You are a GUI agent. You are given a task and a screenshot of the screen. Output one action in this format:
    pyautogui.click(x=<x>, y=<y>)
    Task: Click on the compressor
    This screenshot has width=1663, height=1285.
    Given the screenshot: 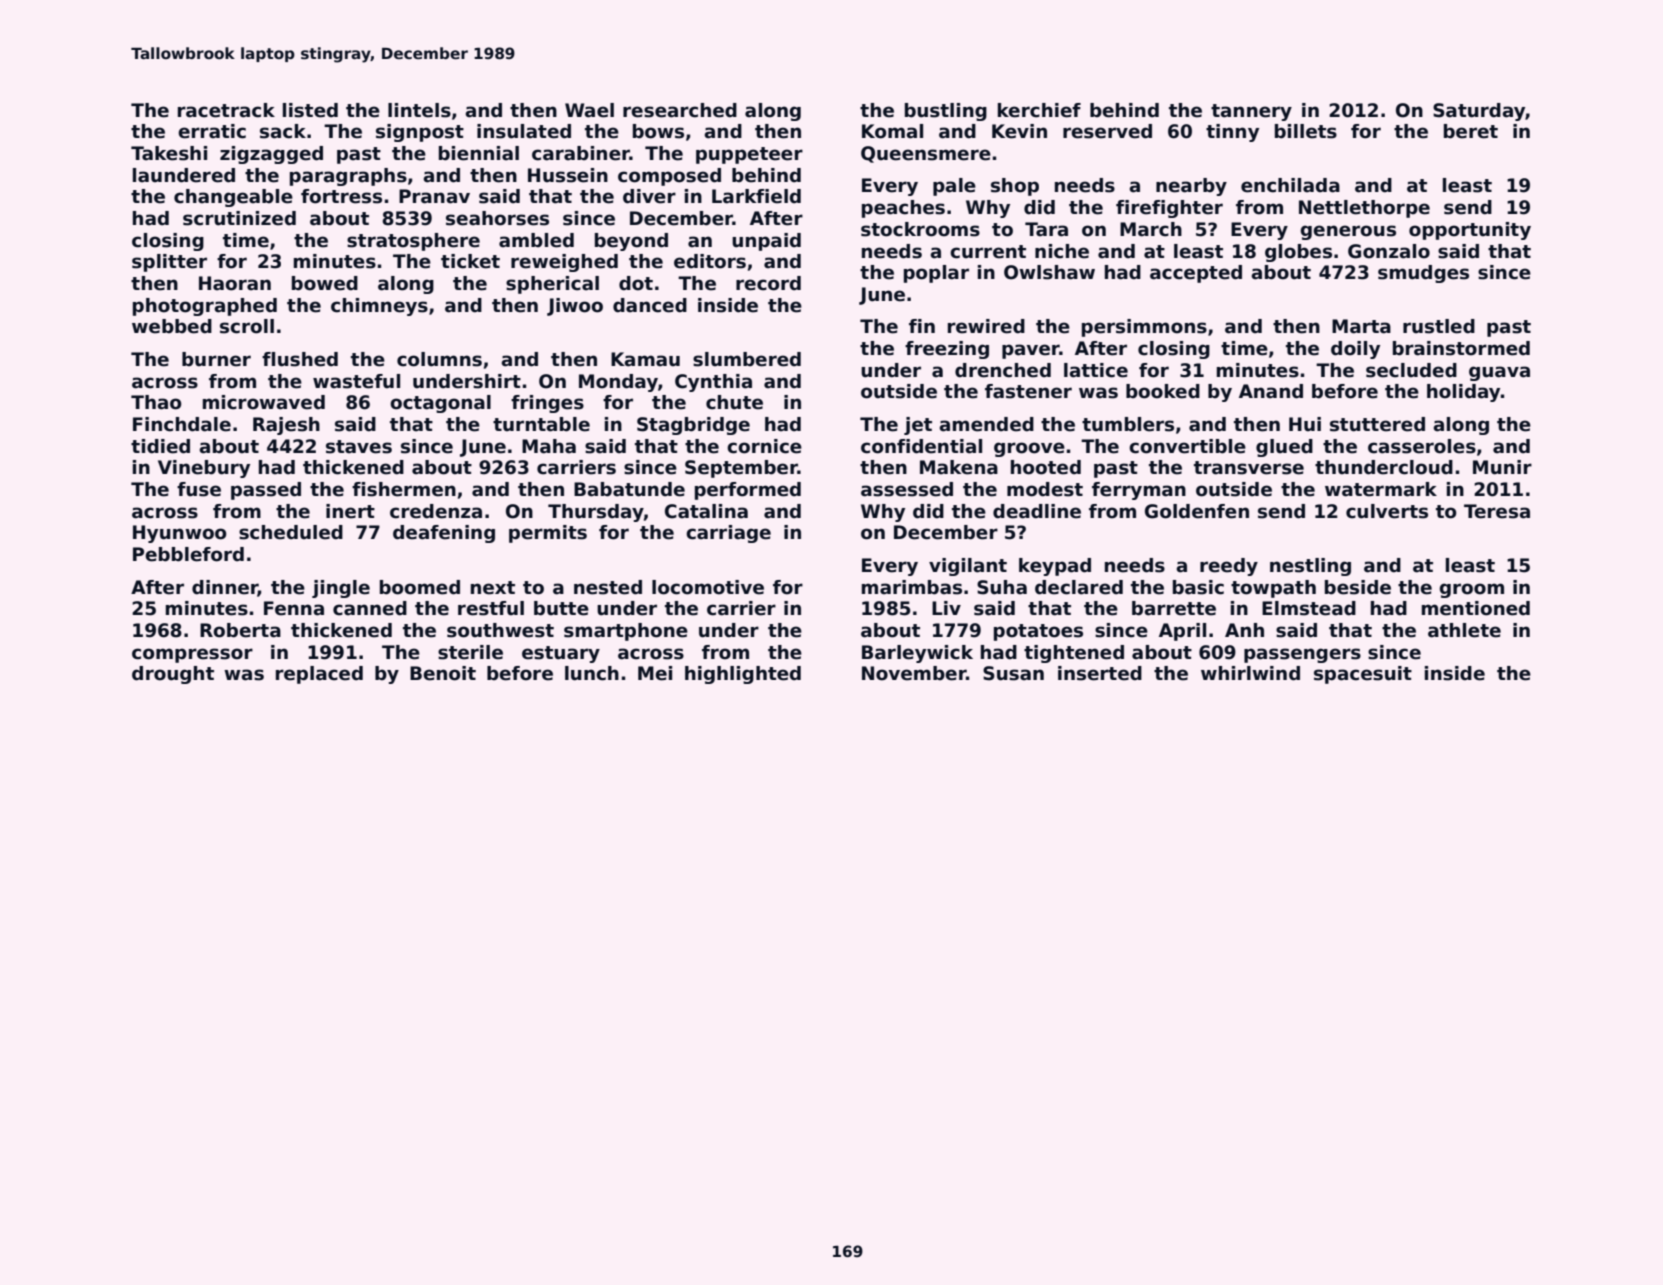 What is the action you would take?
    pyautogui.click(x=192, y=655)
